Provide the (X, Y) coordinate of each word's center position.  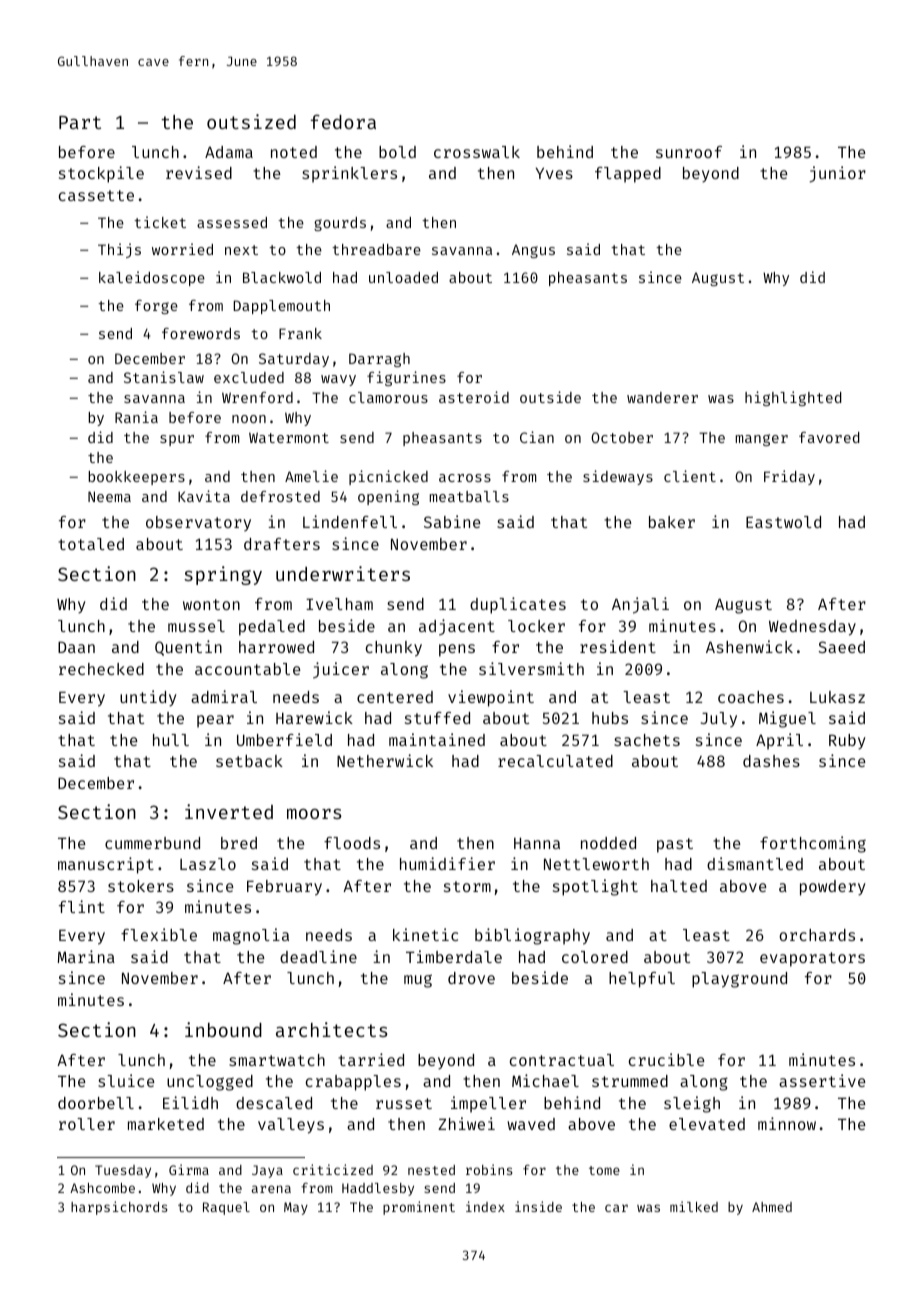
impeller (488, 1104)
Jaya (267, 1171)
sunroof (689, 152)
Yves (554, 173)
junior (838, 174)
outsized (251, 121)
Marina (86, 956)
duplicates (518, 605)
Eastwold (783, 522)
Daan (76, 647)
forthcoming (813, 844)
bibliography (532, 936)
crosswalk (477, 152)
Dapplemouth (281, 307)
